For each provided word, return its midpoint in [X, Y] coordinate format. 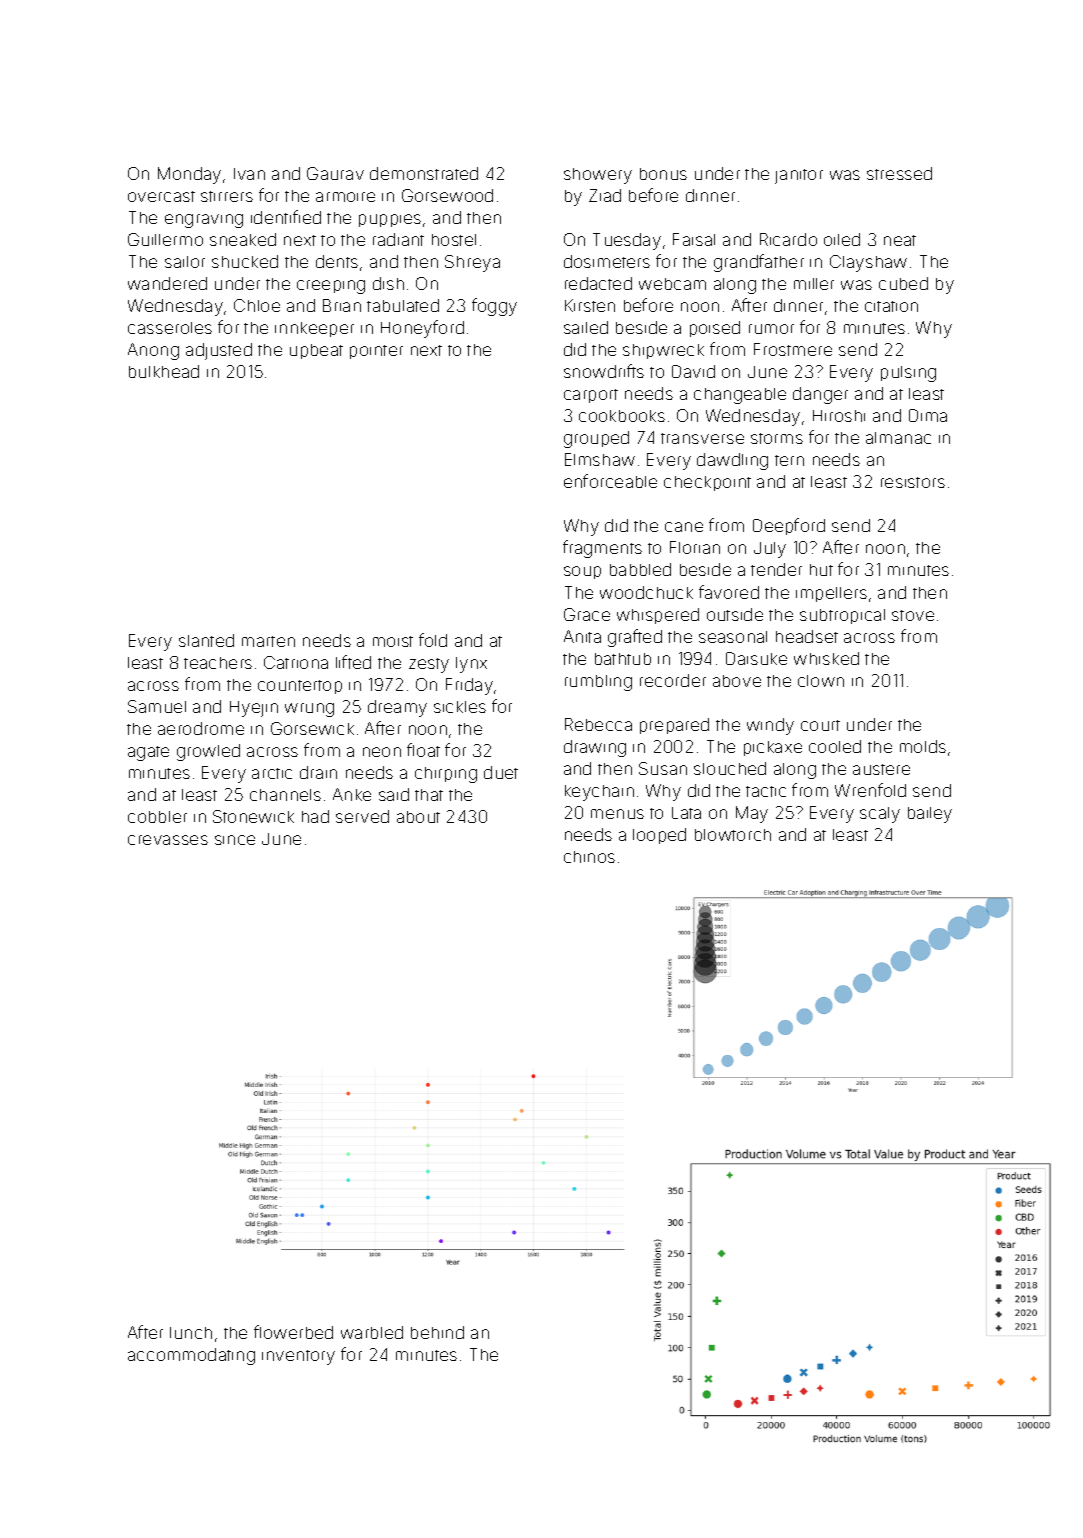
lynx [471, 665]
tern [789, 460]
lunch [191, 1333]
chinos [589, 857]
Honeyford [422, 329]
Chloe [257, 305]
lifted [353, 662]
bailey [930, 815]
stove [913, 615]
